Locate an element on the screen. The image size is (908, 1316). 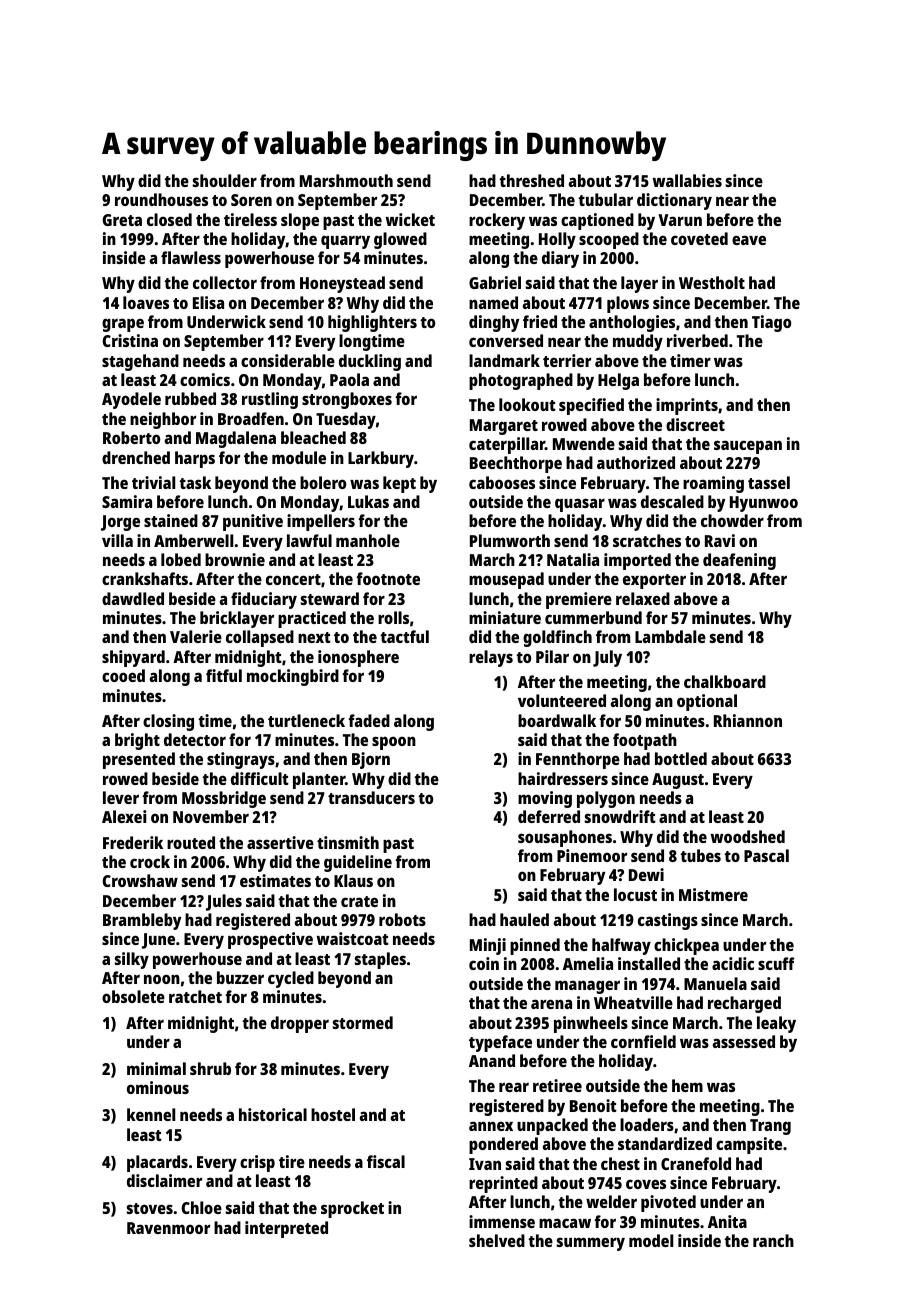
wallabies is located at coordinates (687, 180).
